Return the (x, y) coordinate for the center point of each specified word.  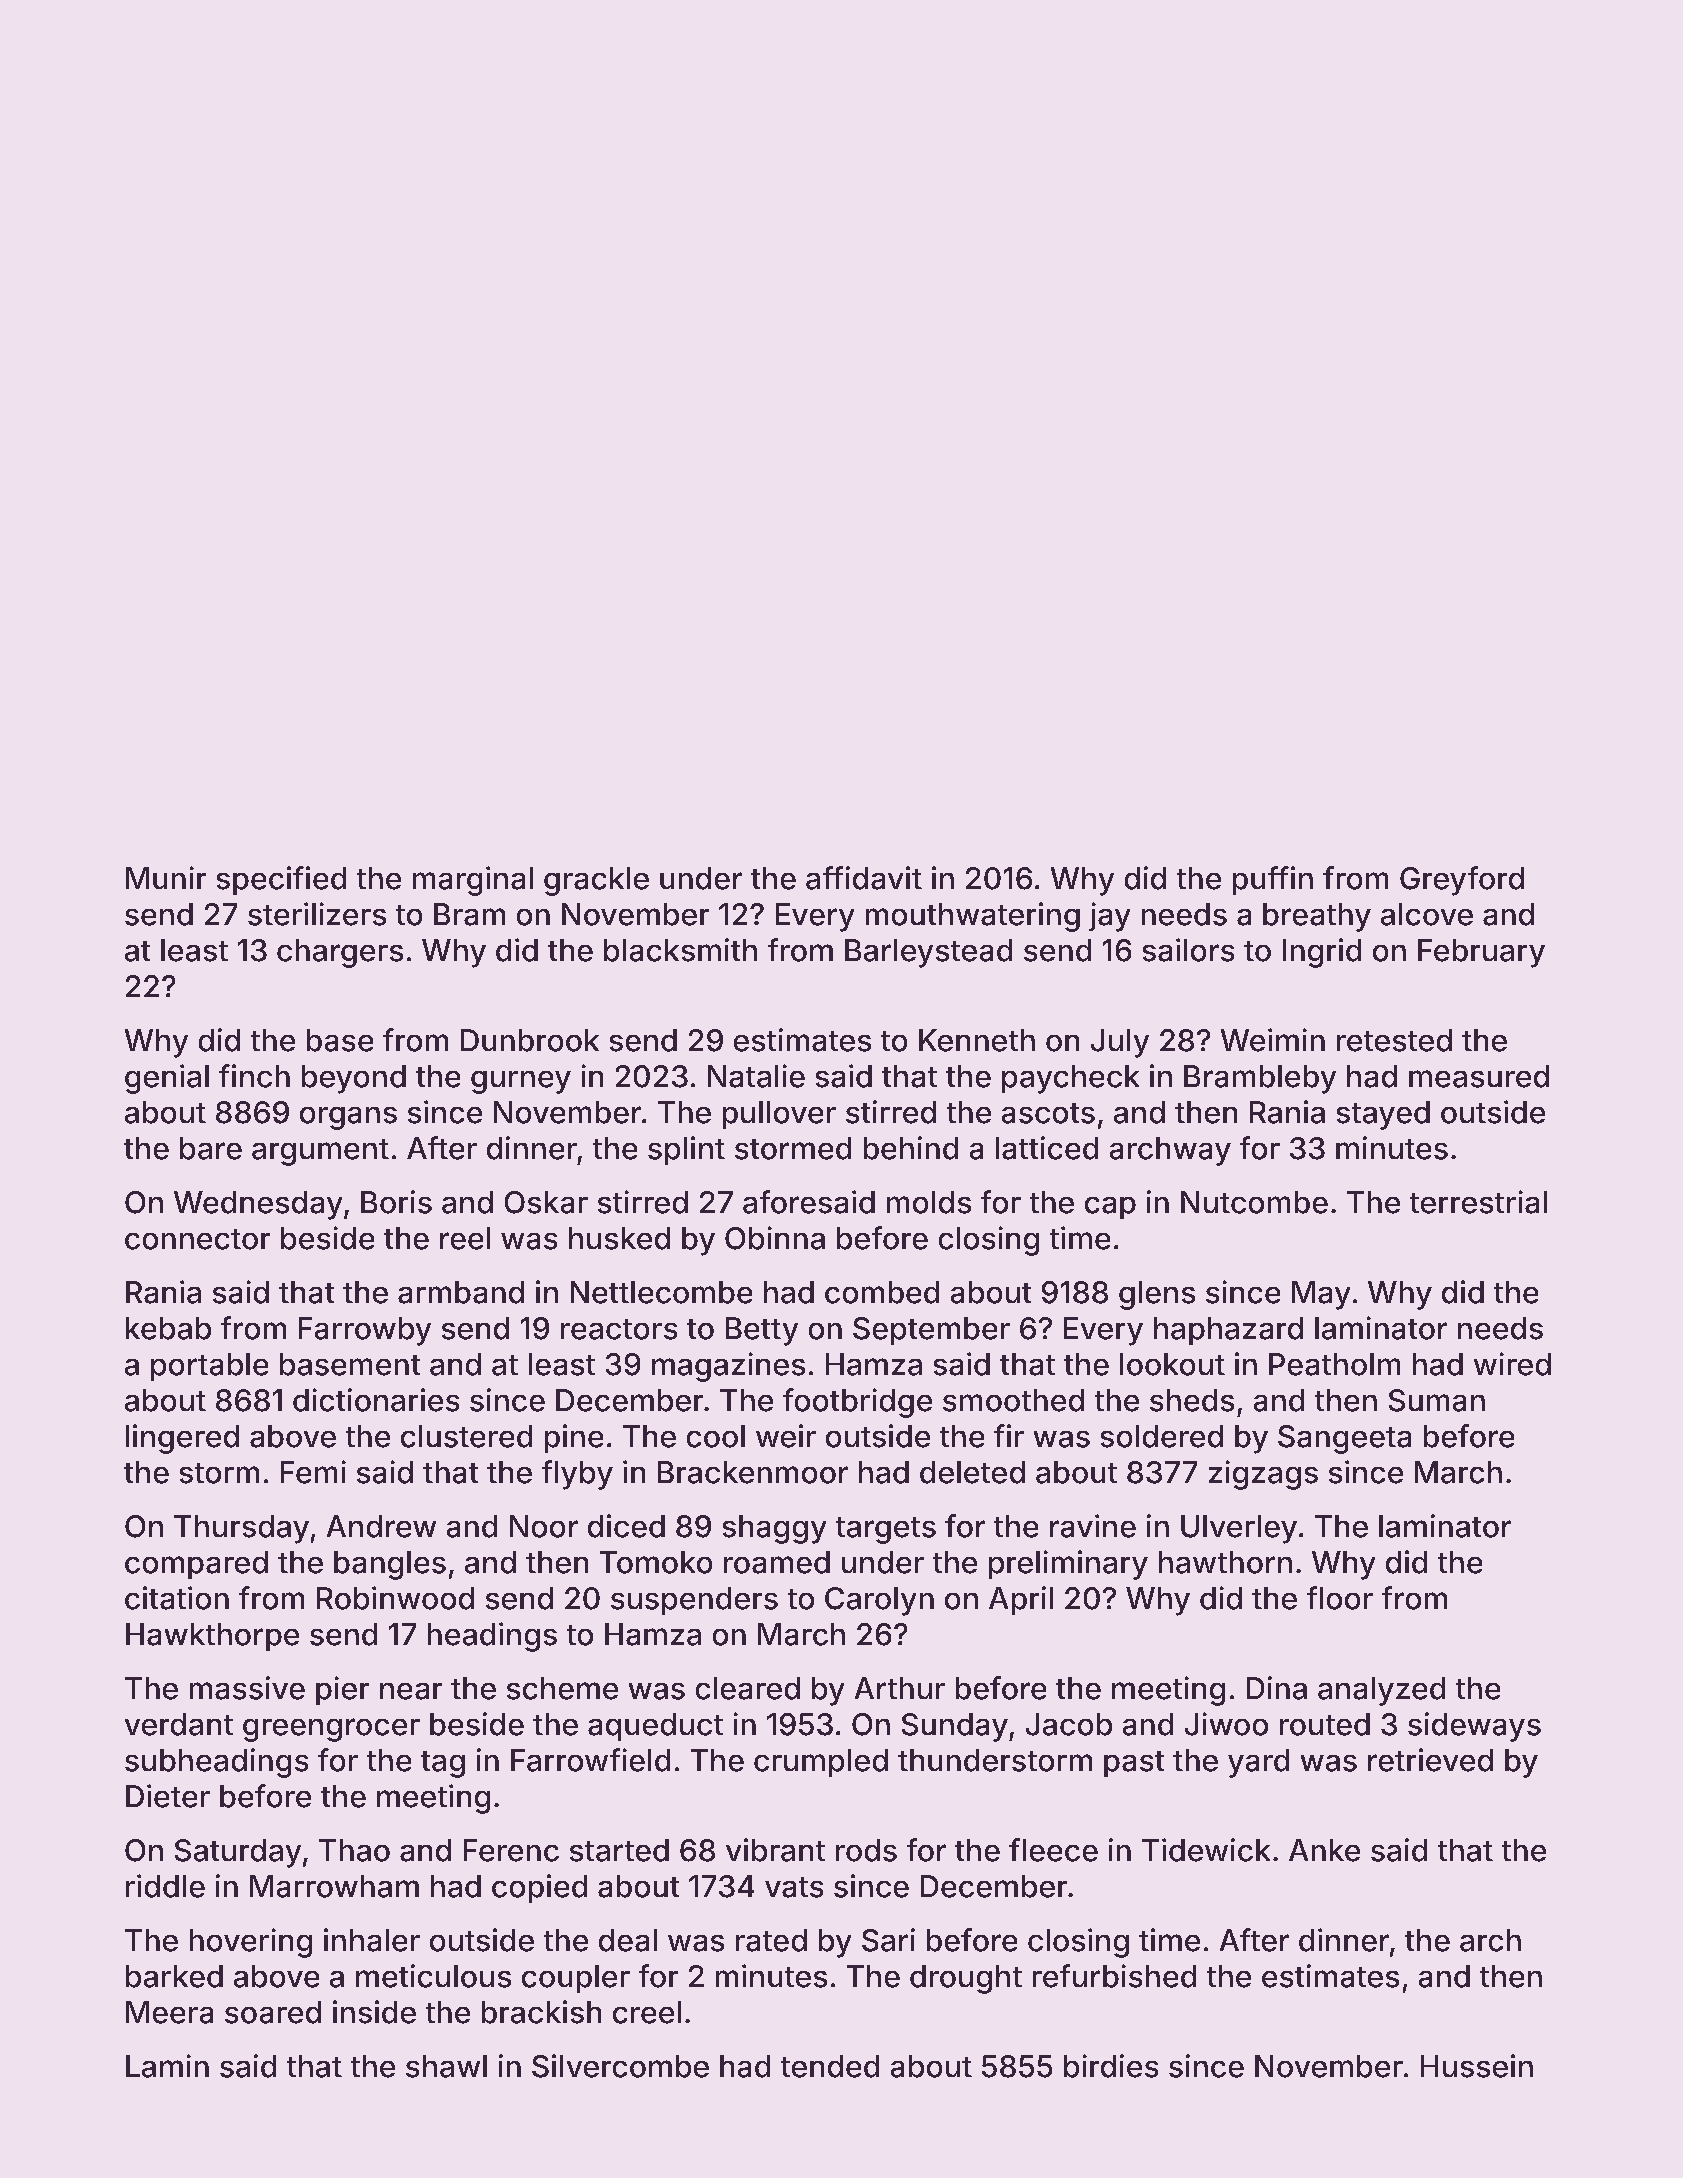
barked (174, 1976)
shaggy (774, 1529)
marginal (473, 881)
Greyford (1462, 881)
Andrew (381, 1526)
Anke (1324, 1850)
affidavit (864, 878)
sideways (1474, 1727)
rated (771, 1940)
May (1321, 1295)
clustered (466, 1436)
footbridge (857, 1403)
